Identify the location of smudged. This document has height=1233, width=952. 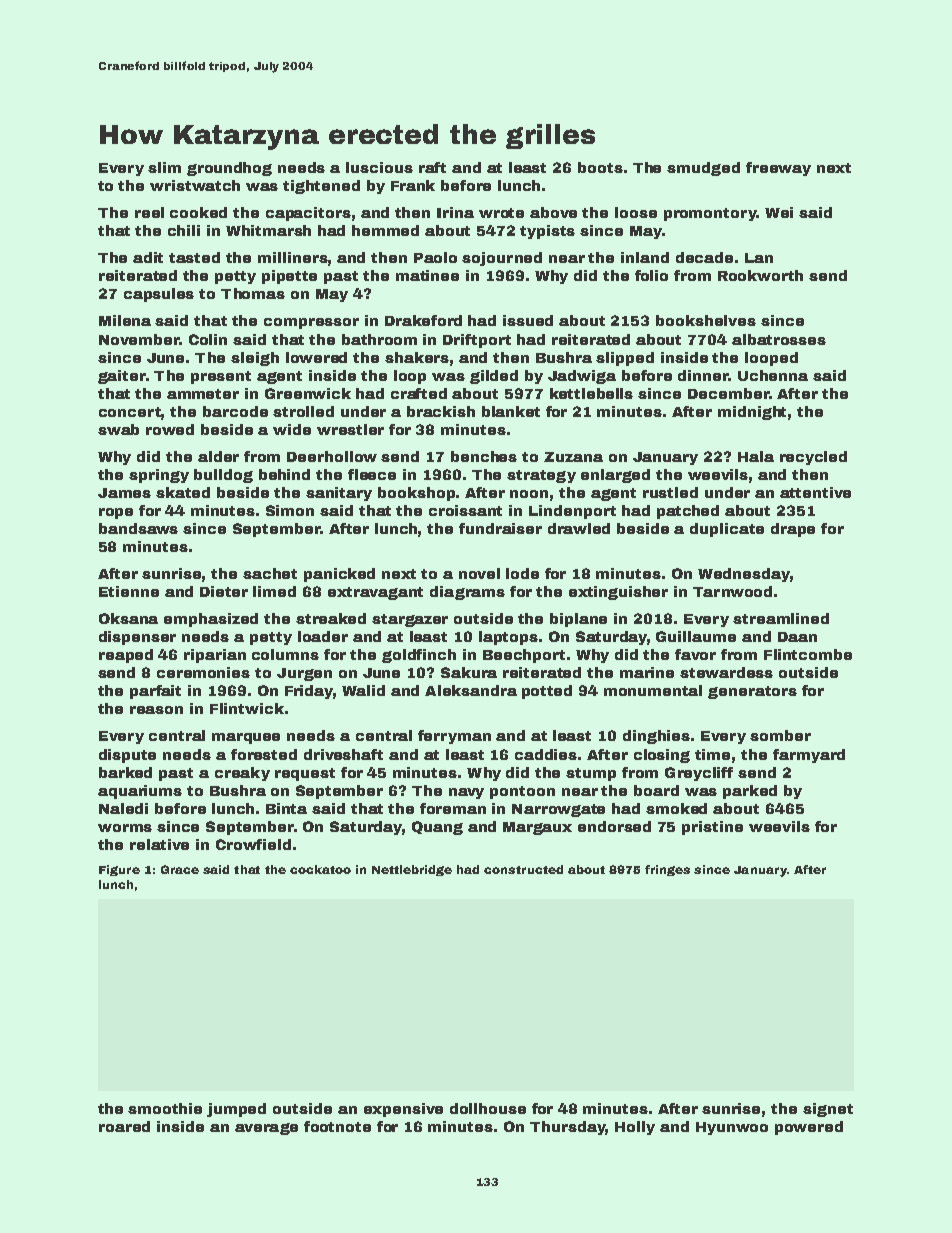
(703, 169).
